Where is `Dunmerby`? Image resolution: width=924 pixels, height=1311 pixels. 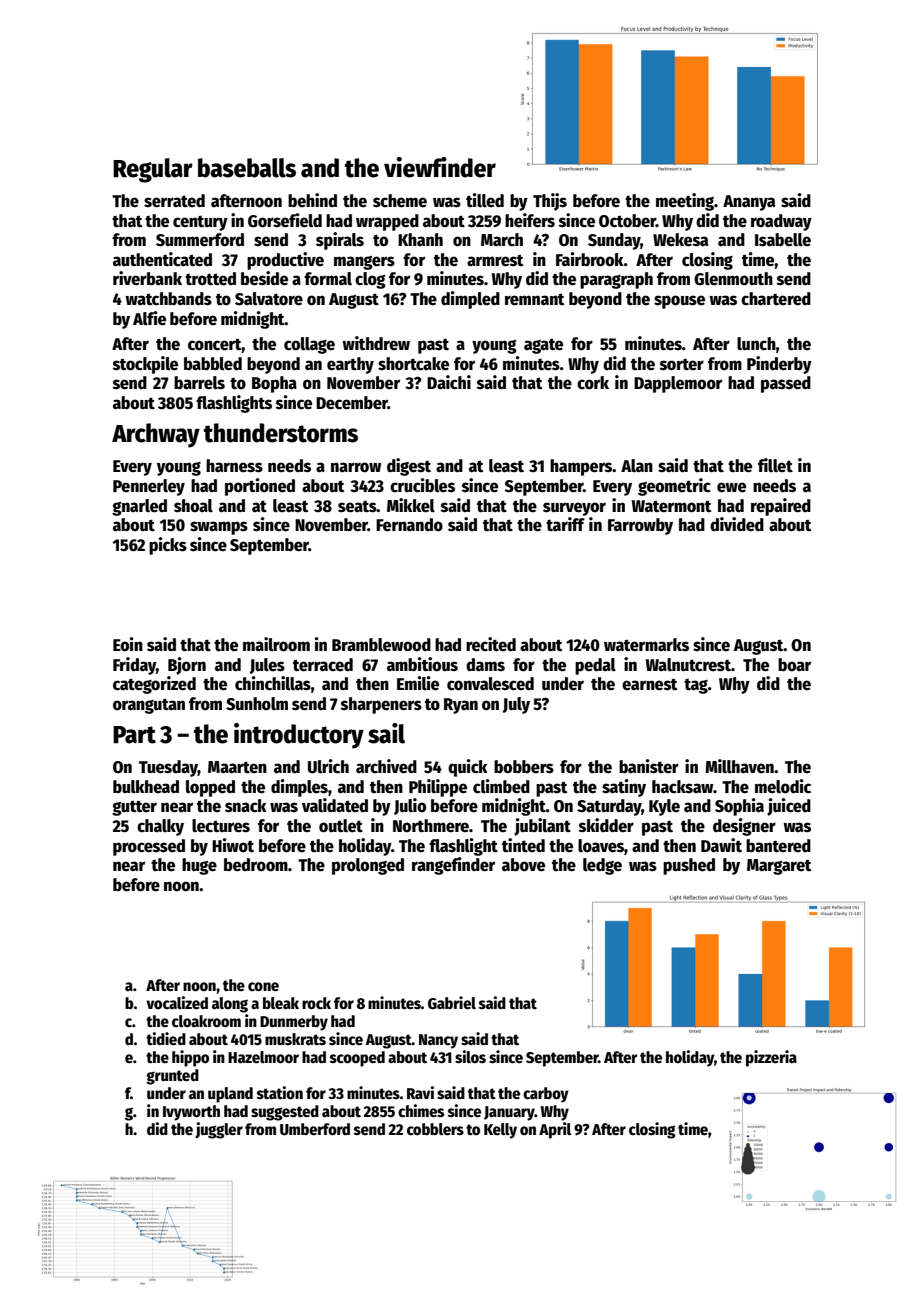 Dunmerby is located at coordinates (294, 1023).
